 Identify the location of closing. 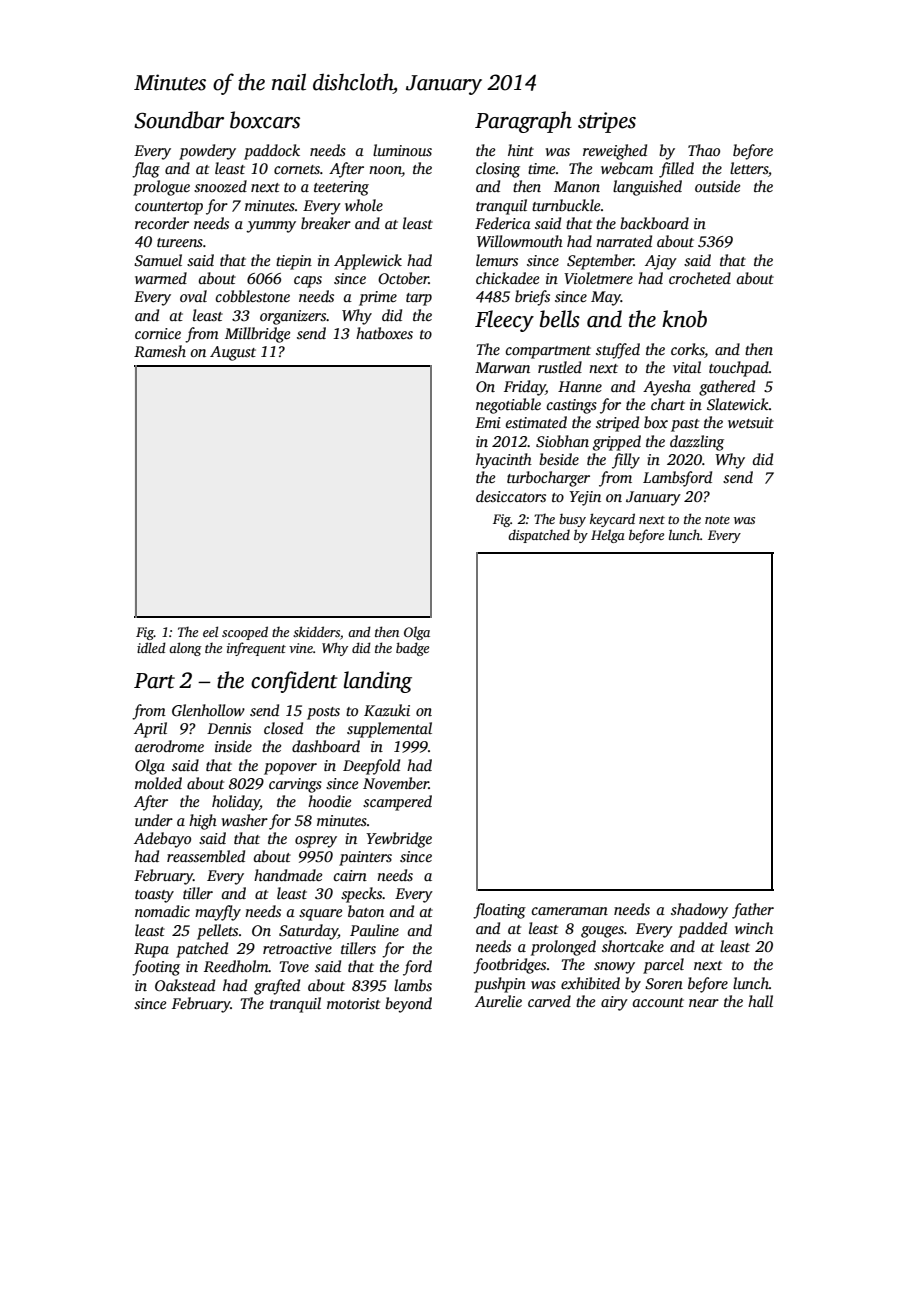
(498, 170).
